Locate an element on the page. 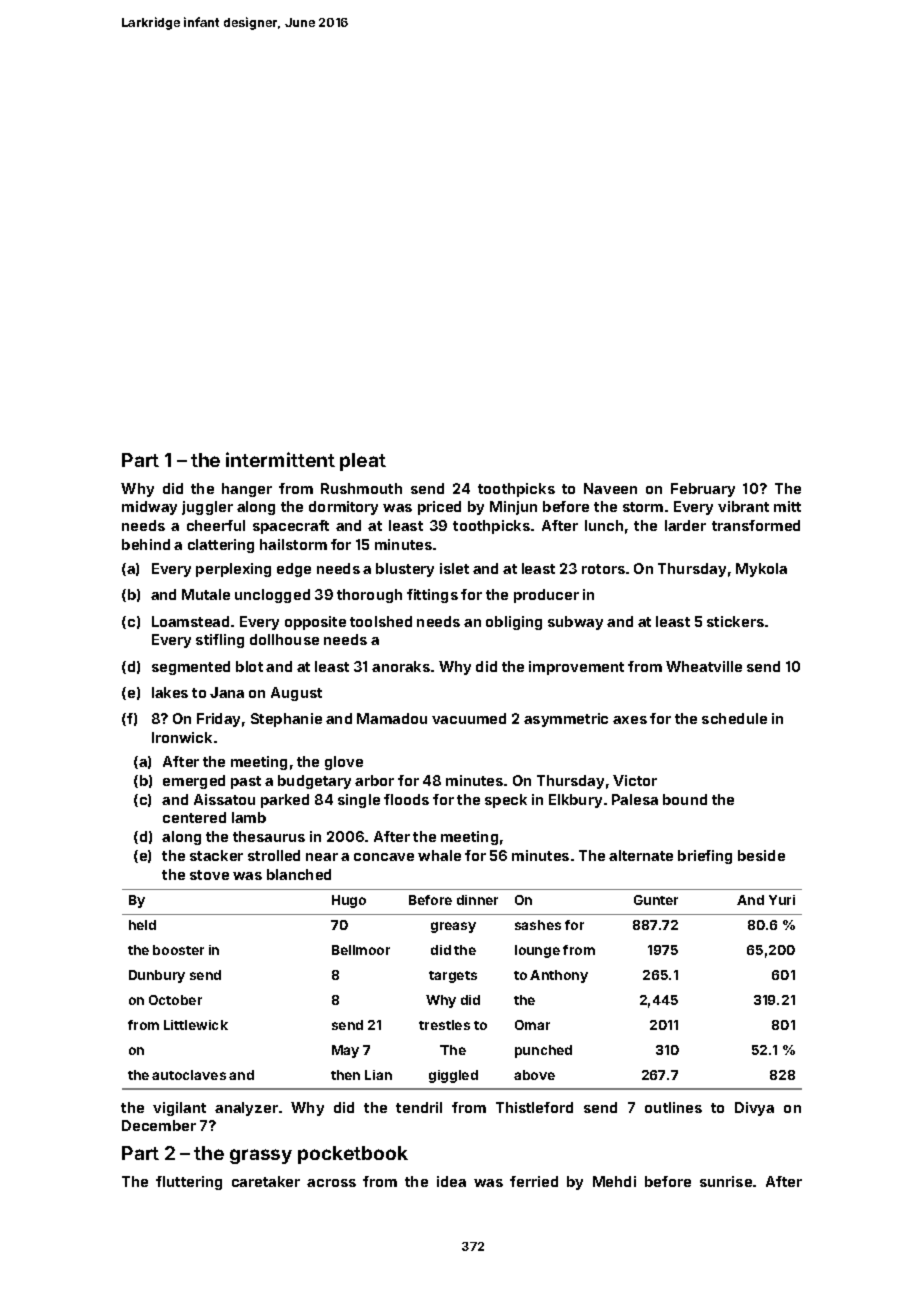 The height and width of the page is (1308, 924). Bellmoor is located at coordinates (361, 950).
